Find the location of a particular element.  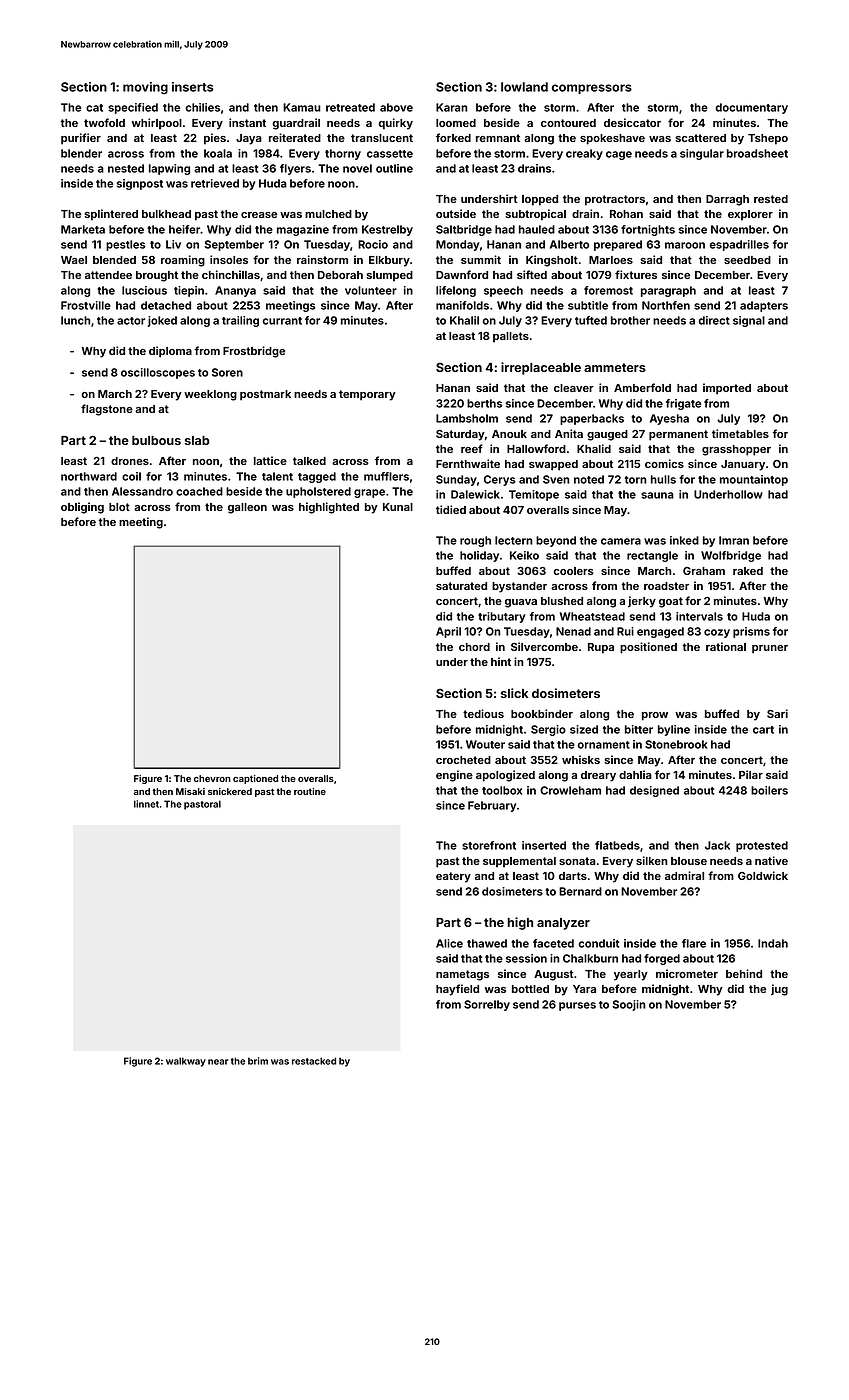

flagstone is located at coordinates (107, 410).
